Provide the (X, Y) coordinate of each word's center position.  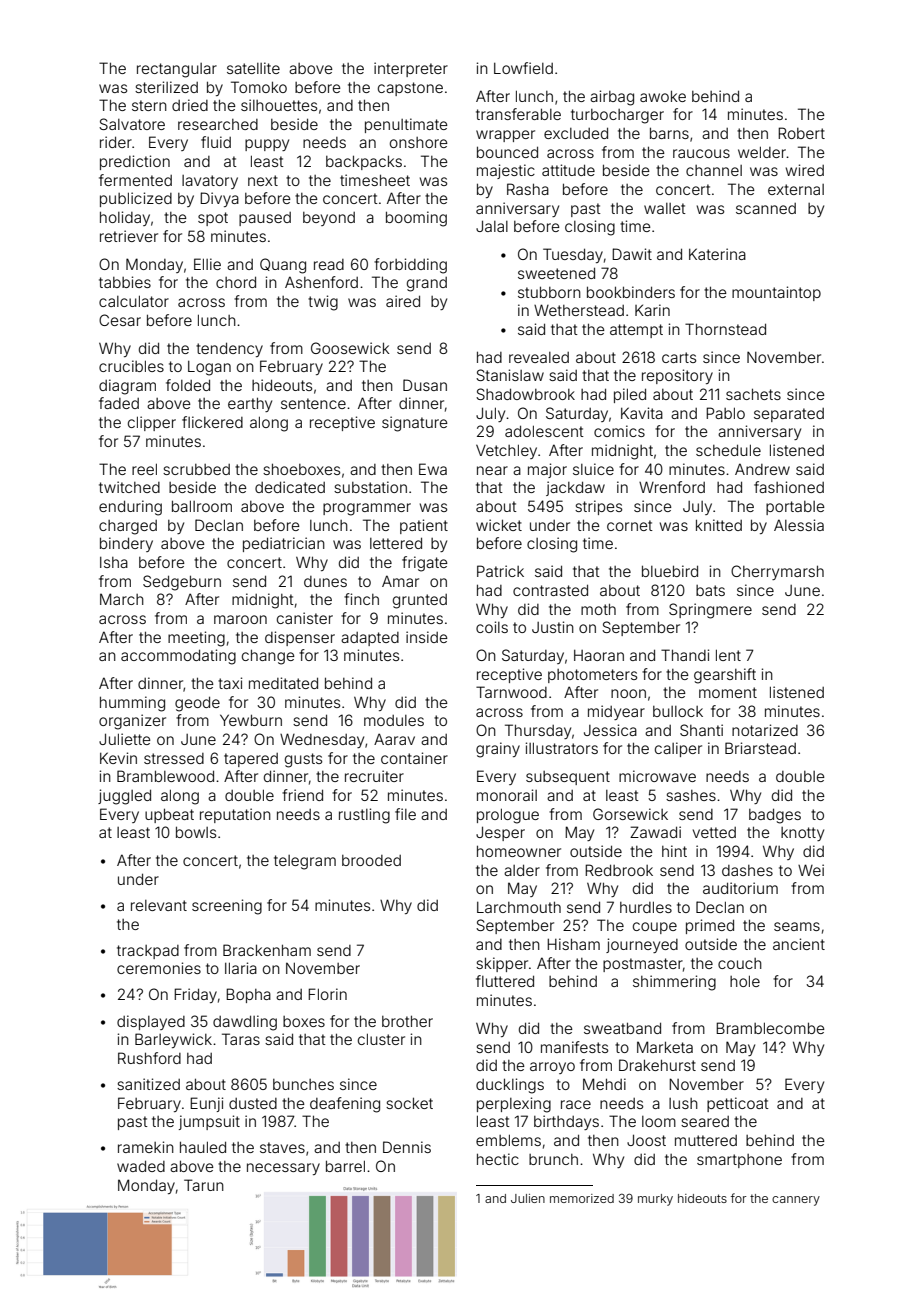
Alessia (799, 525)
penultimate (406, 125)
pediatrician (284, 544)
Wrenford (672, 487)
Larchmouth (519, 907)
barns (669, 133)
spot (213, 219)
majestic (506, 171)
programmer (367, 509)
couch (740, 963)
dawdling (245, 1023)
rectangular (177, 70)
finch (361, 599)
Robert (801, 133)
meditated (283, 683)
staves (282, 1147)
